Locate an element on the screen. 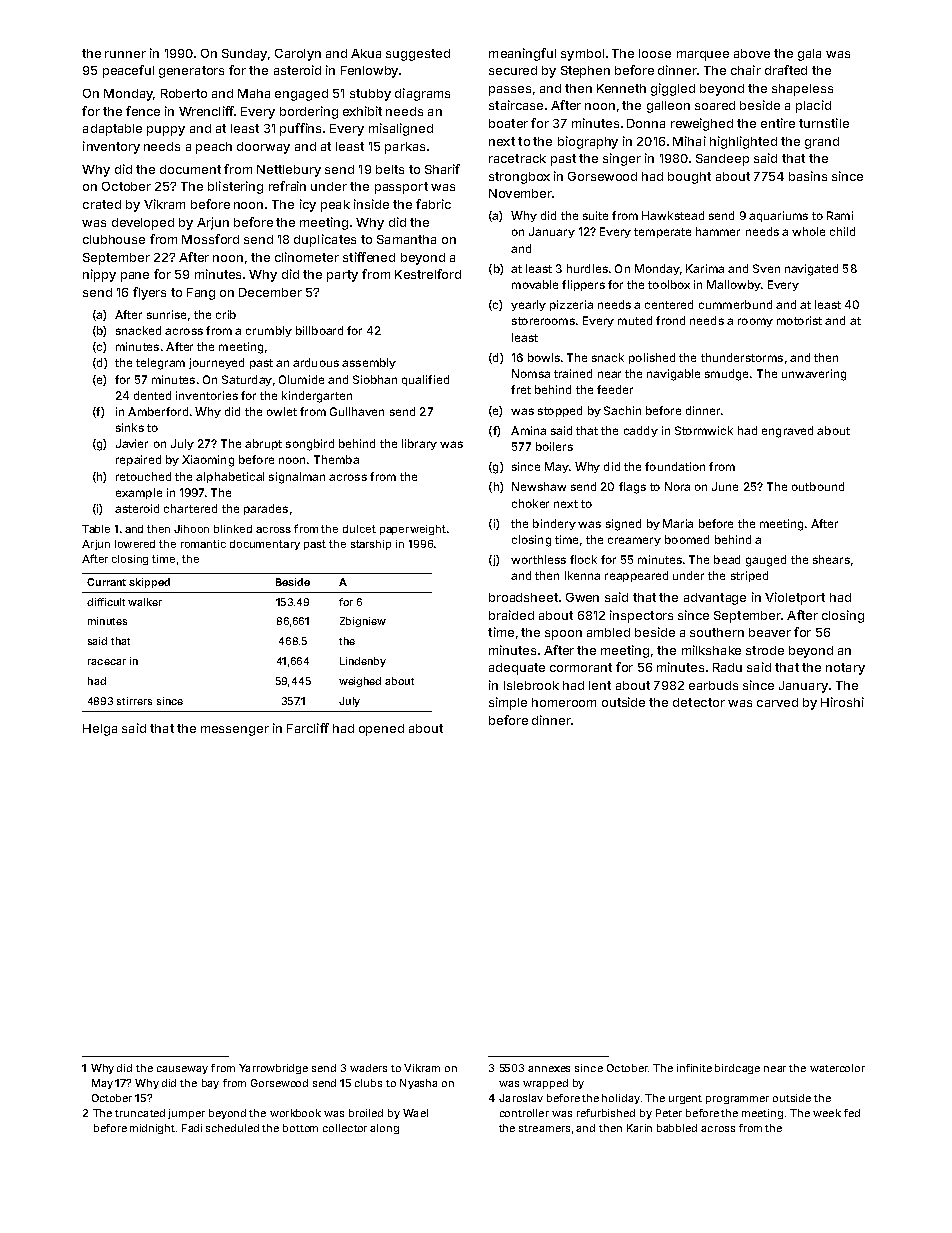 Image resolution: width=952 pixels, height=1233 pixels. fence is located at coordinates (143, 111).
